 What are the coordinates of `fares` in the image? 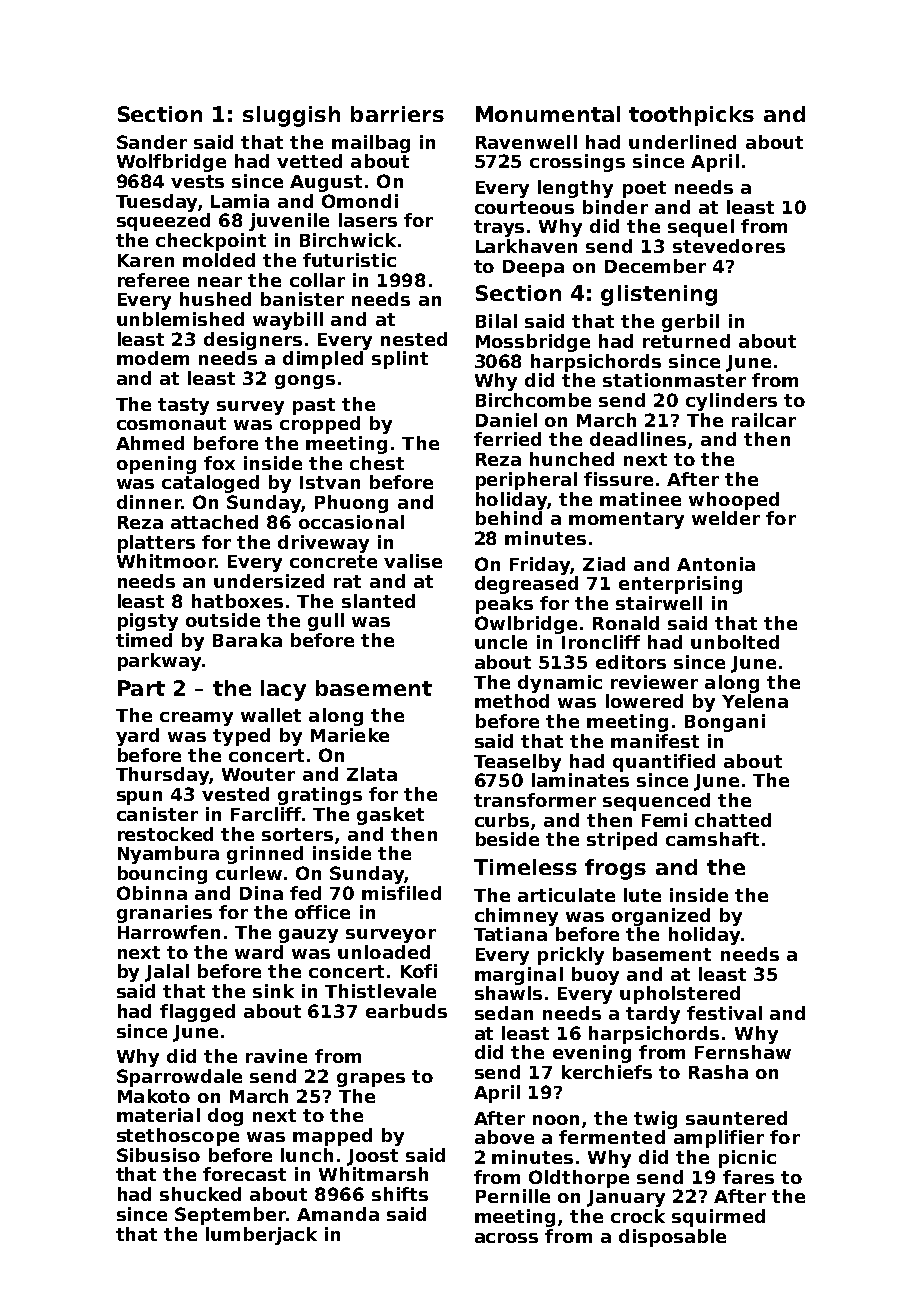 It's located at (748, 1177).
